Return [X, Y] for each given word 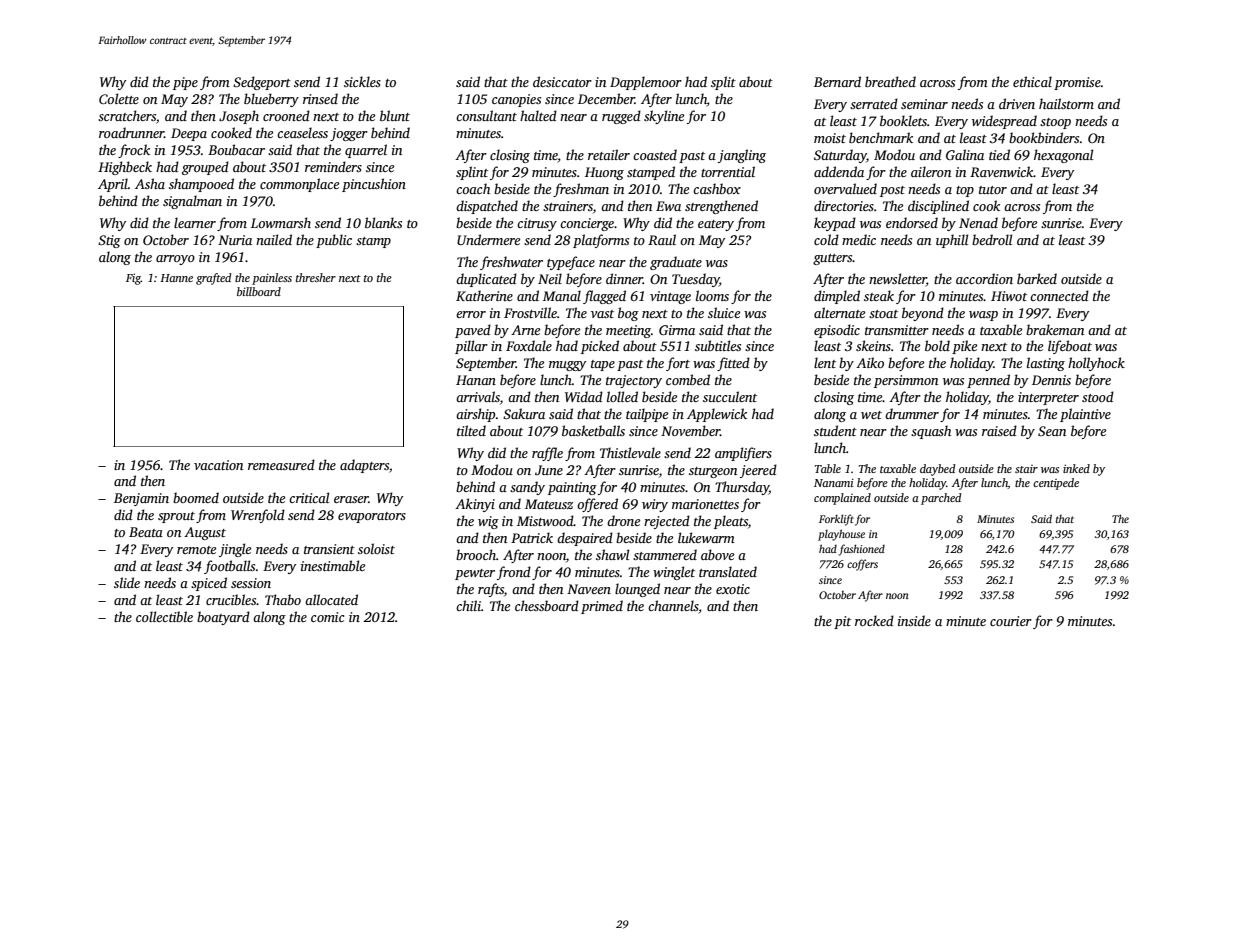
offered [597, 505]
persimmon [906, 381]
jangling [742, 156]
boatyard [223, 618]
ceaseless [302, 132]
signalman [192, 202]
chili [468, 605]
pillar [471, 347]
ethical [1032, 81]
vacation [218, 465]
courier [1011, 621]
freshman [581, 190]
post [892, 191]
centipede [1056, 484]
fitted [733, 364]
